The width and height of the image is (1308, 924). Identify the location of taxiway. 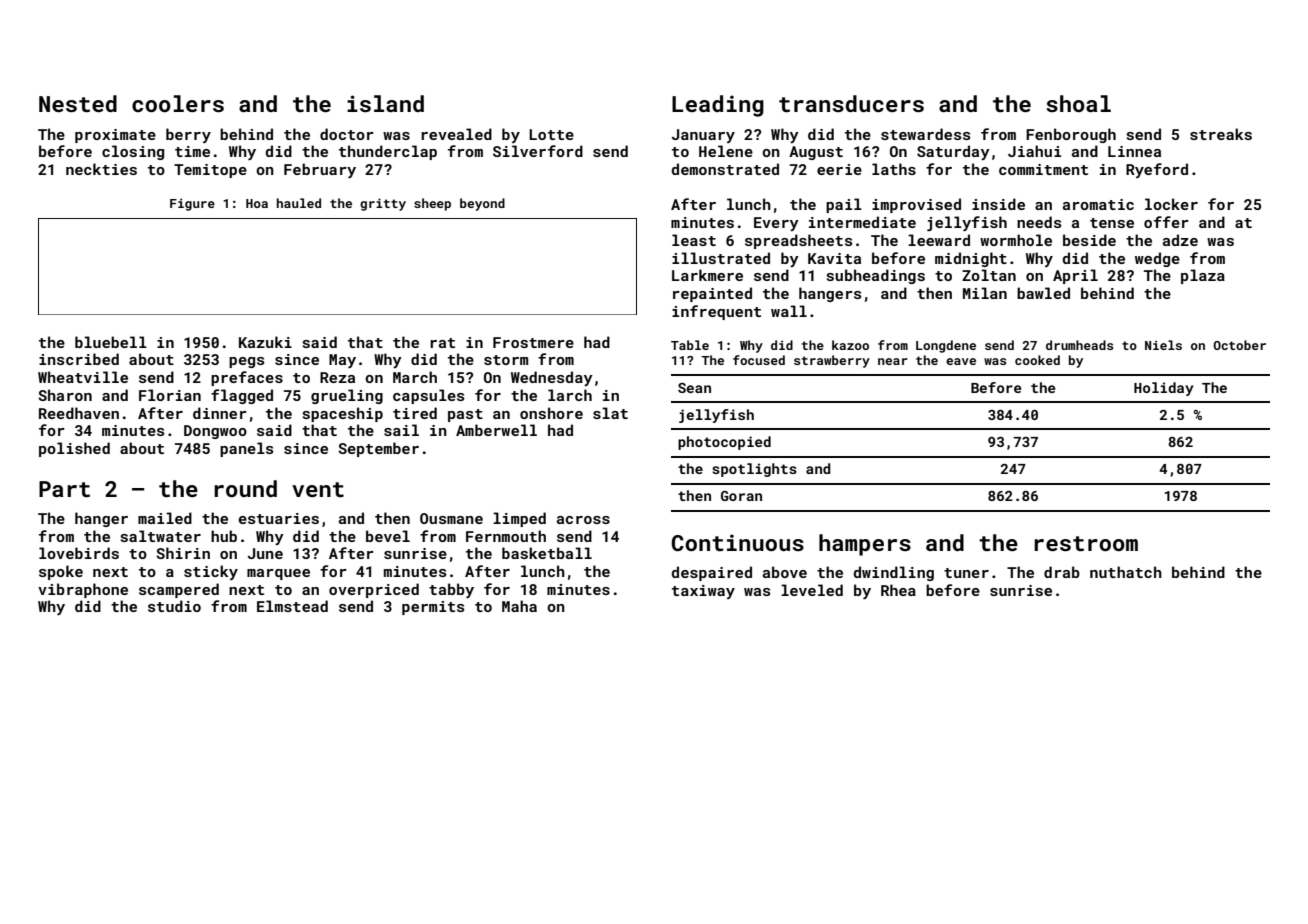
(703, 592).
